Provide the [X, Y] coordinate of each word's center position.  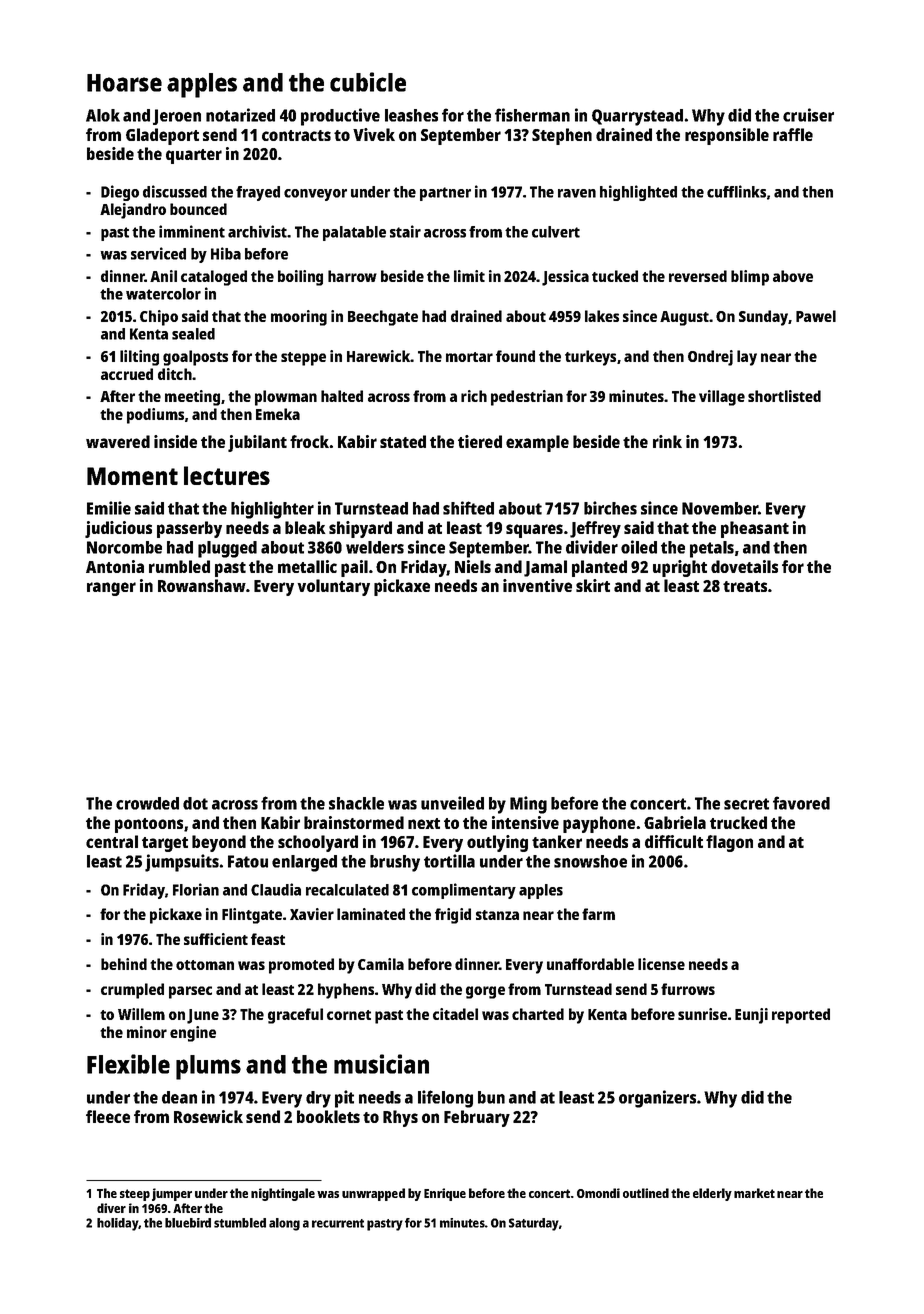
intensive [525, 822]
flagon [729, 843]
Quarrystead [637, 117]
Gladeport [162, 136]
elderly [712, 1194]
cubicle [368, 82]
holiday [118, 1224]
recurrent [338, 1223]
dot [195, 803]
